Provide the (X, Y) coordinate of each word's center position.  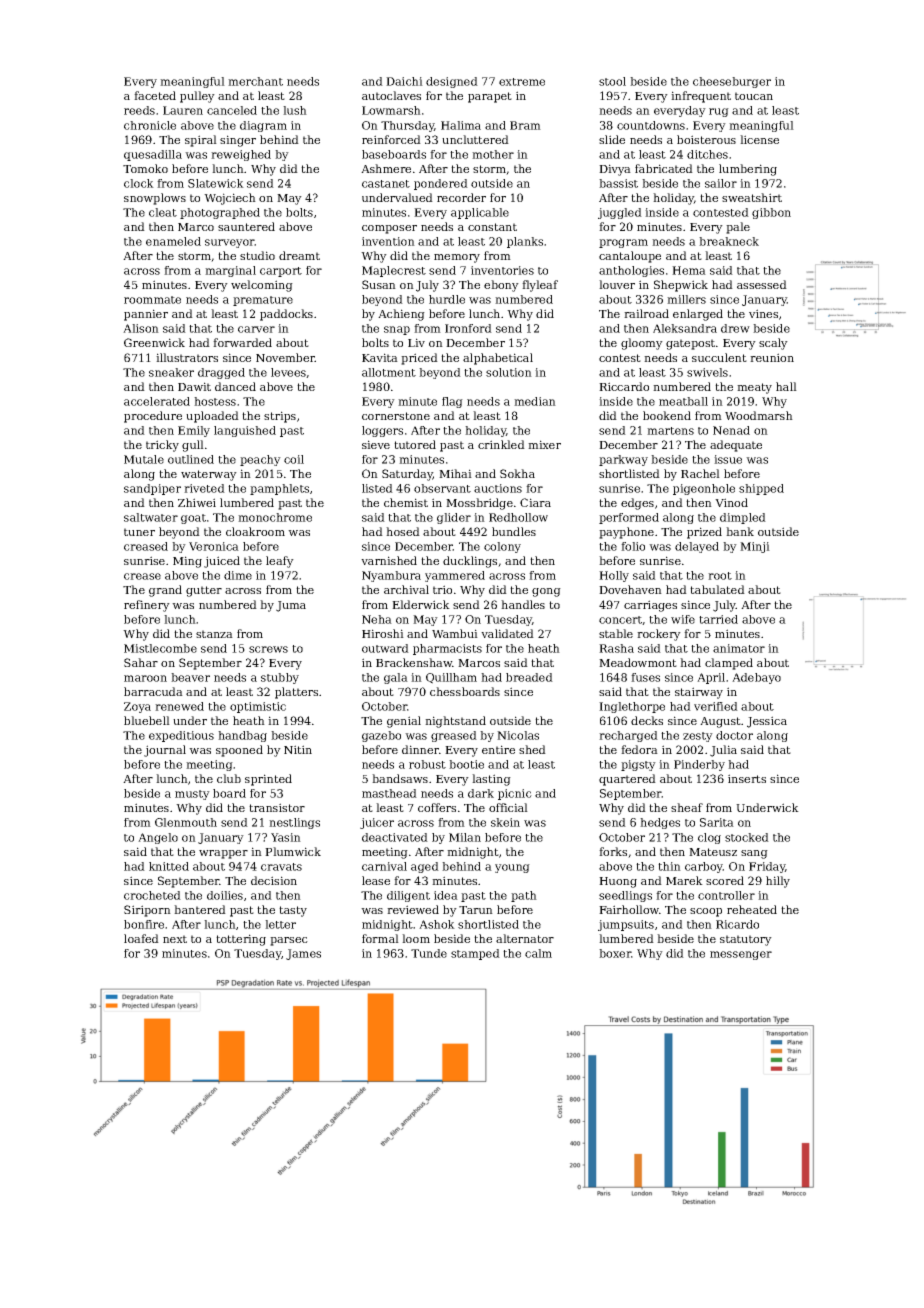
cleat (163, 212)
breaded (529, 677)
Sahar (141, 662)
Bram (525, 125)
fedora (639, 749)
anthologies (631, 271)
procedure (153, 417)
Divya (615, 170)
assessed (762, 284)
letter (280, 924)
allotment (389, 372)
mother (493, 154)
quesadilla (153, 155)
